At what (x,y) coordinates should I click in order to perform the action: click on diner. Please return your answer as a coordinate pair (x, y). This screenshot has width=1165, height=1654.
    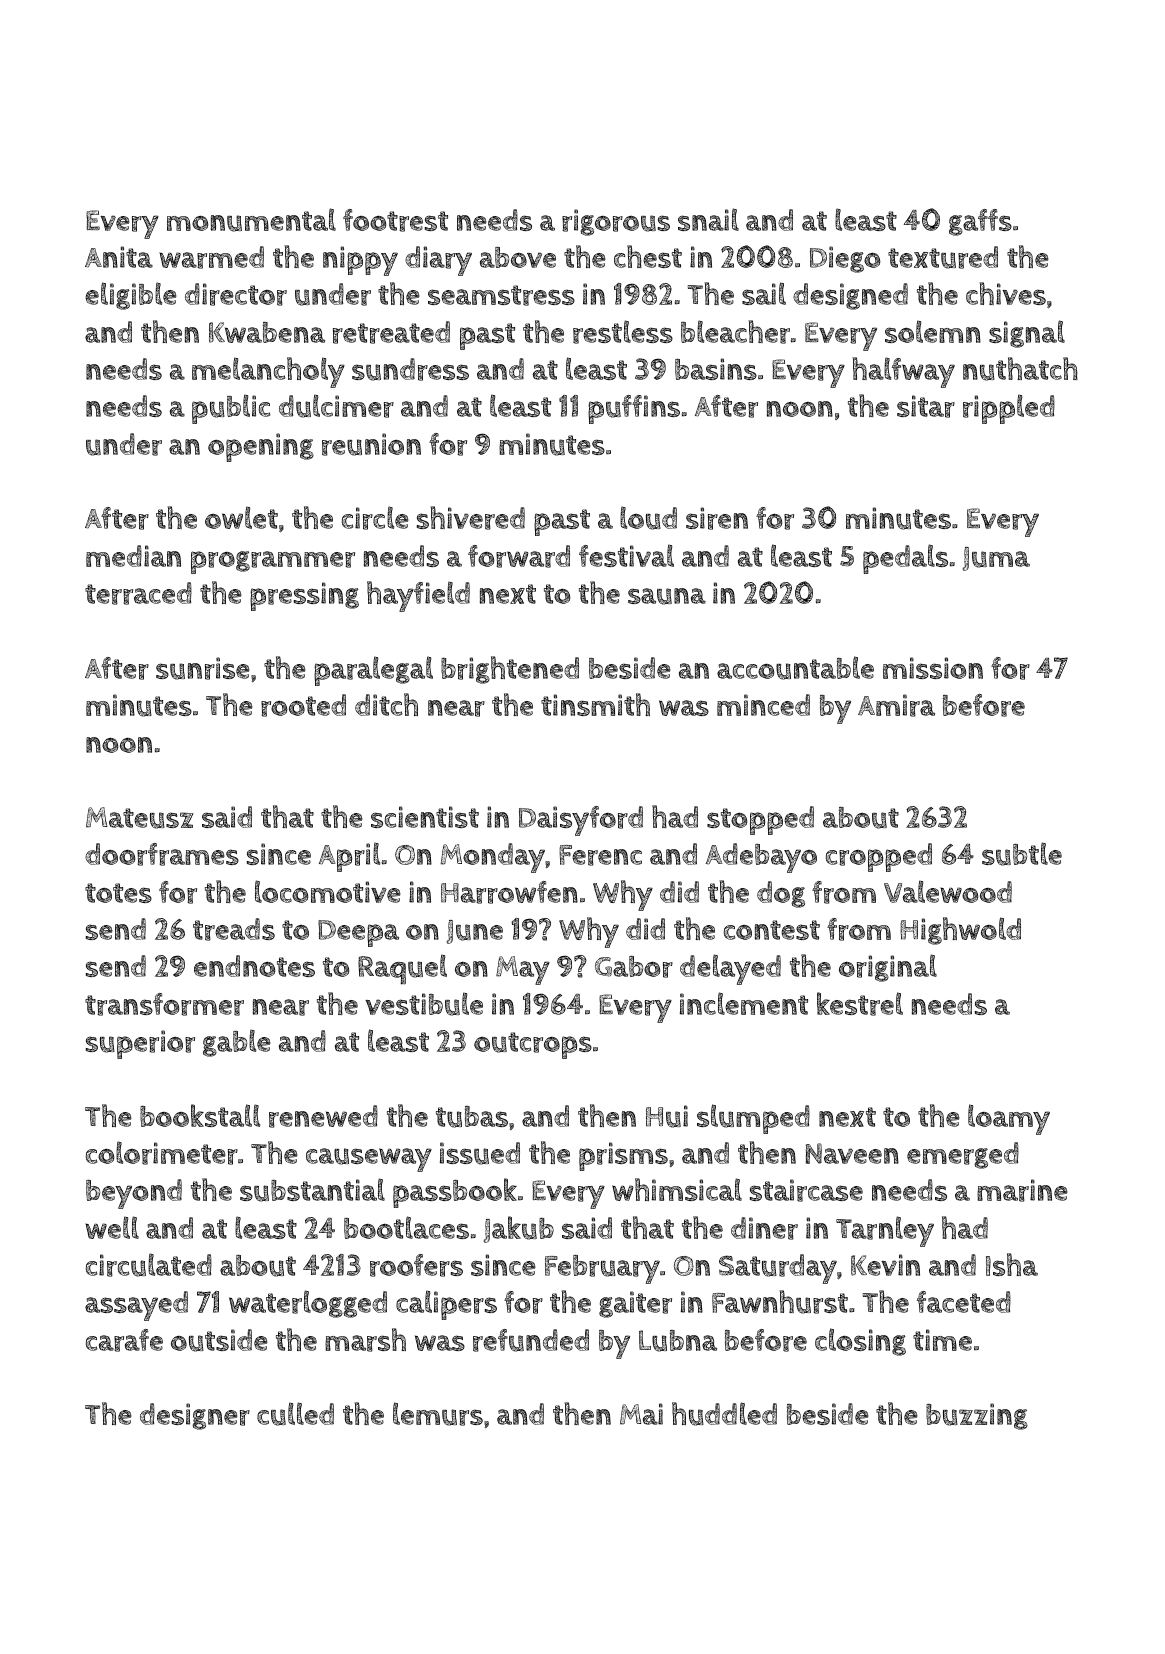
    Looking at the image, I should click on (764, 1228).
